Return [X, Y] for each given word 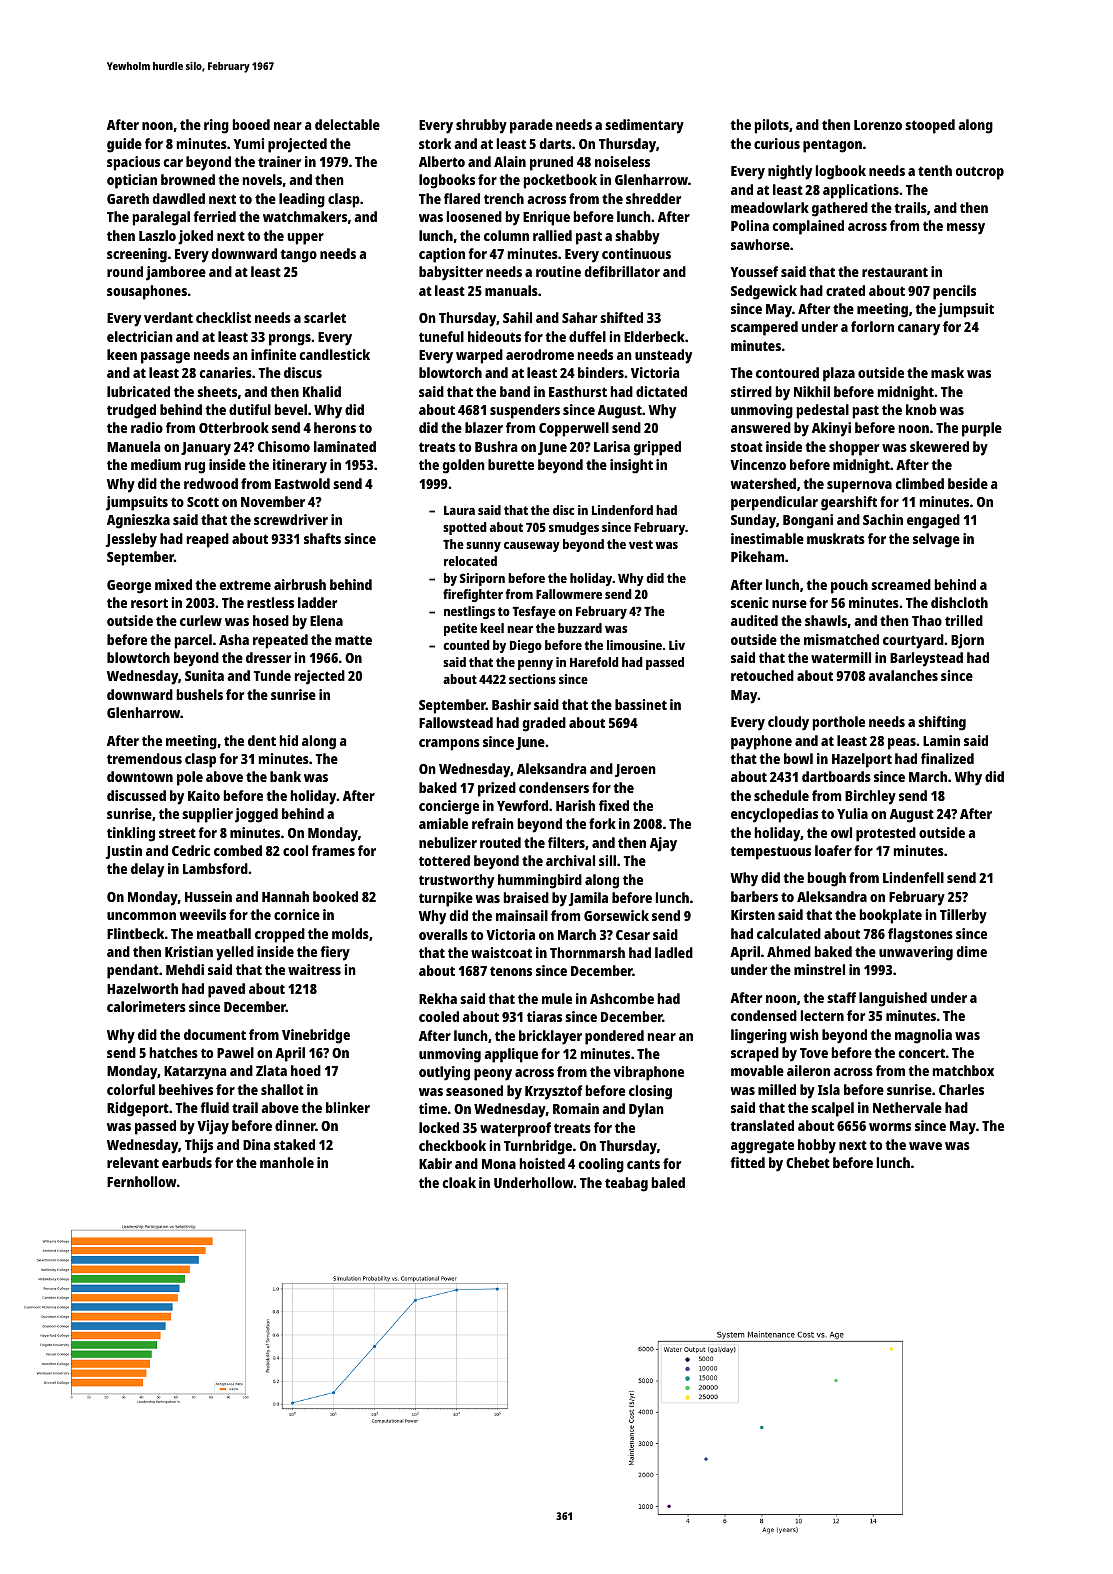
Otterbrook [234, 427]
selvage [936, 540]
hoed [306, 1070]
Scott [203, 502]
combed [238, 850]
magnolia [923, 1036]
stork [435, 143]
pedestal [823, 411]
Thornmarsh [587, 952]
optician [132, 181]
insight [631, 466]
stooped [930, 126]
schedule [781, 795]
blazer [484, 427]
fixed [614, 805]
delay [147, 870]
